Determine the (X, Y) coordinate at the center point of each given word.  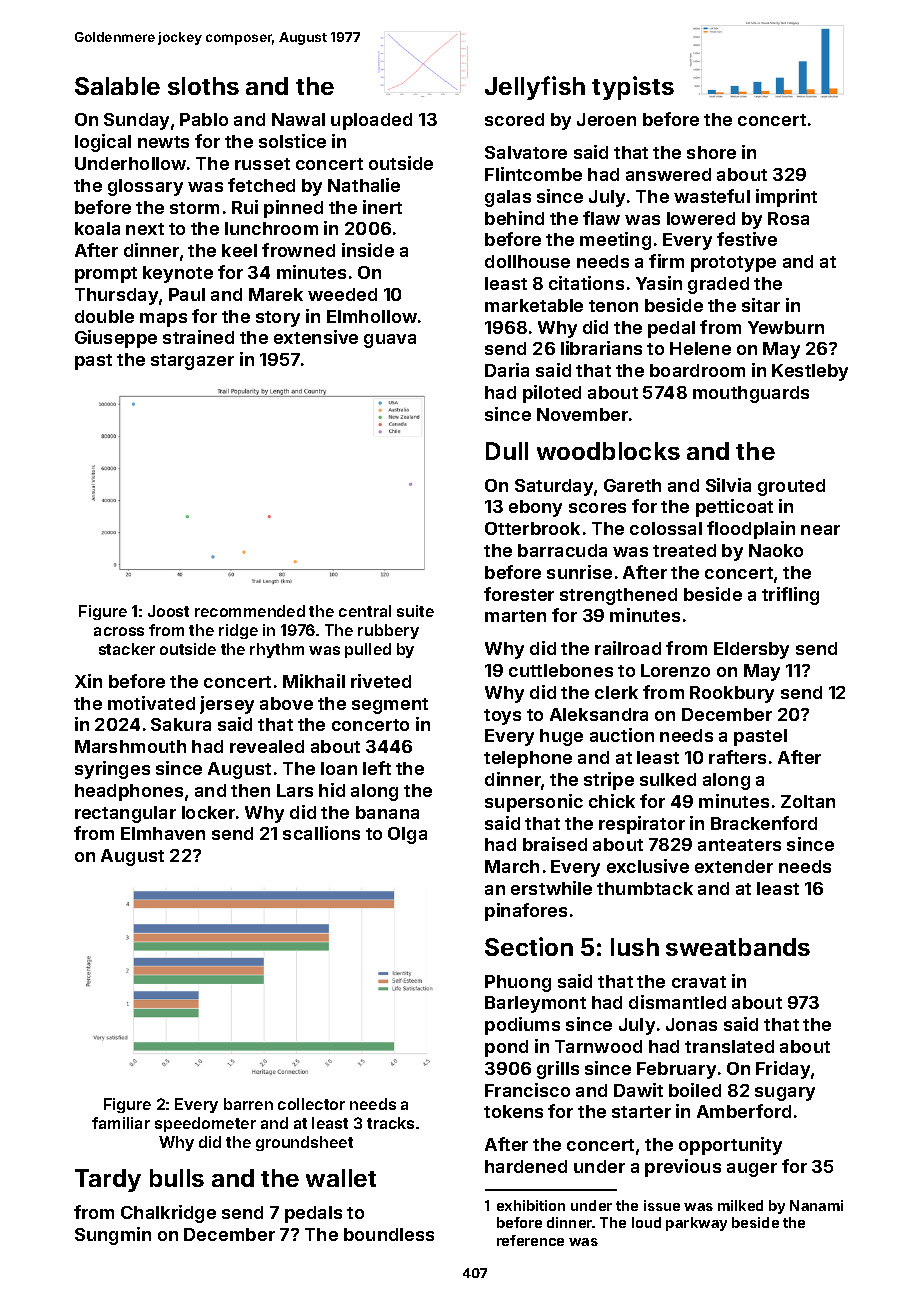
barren (248, 1104)
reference (530, 1240)
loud (646, 1222)
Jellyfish (535, 88)
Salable (117, 86)
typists (633, 88)
